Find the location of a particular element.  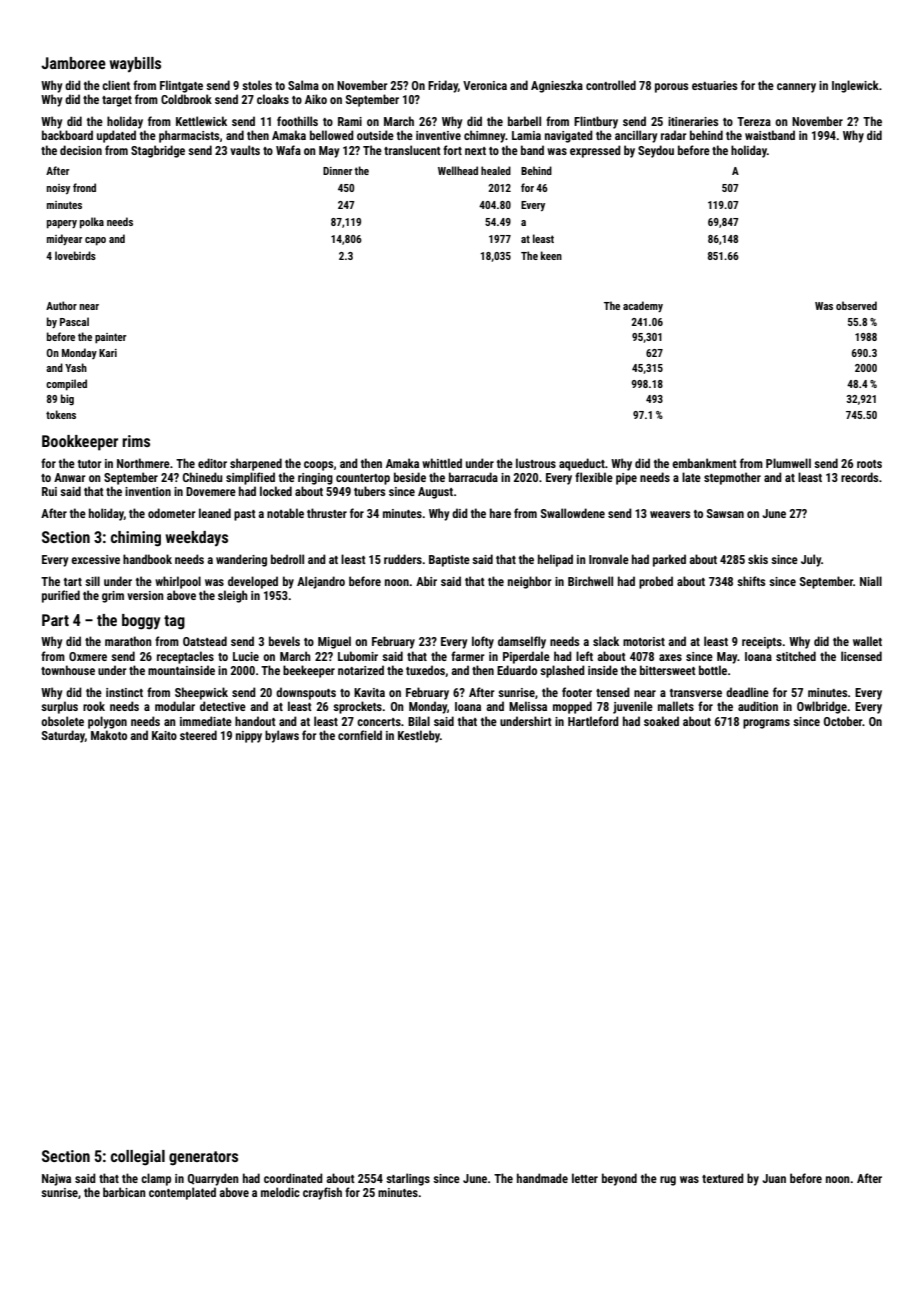

wallet is located at coordinates (867, 641).
